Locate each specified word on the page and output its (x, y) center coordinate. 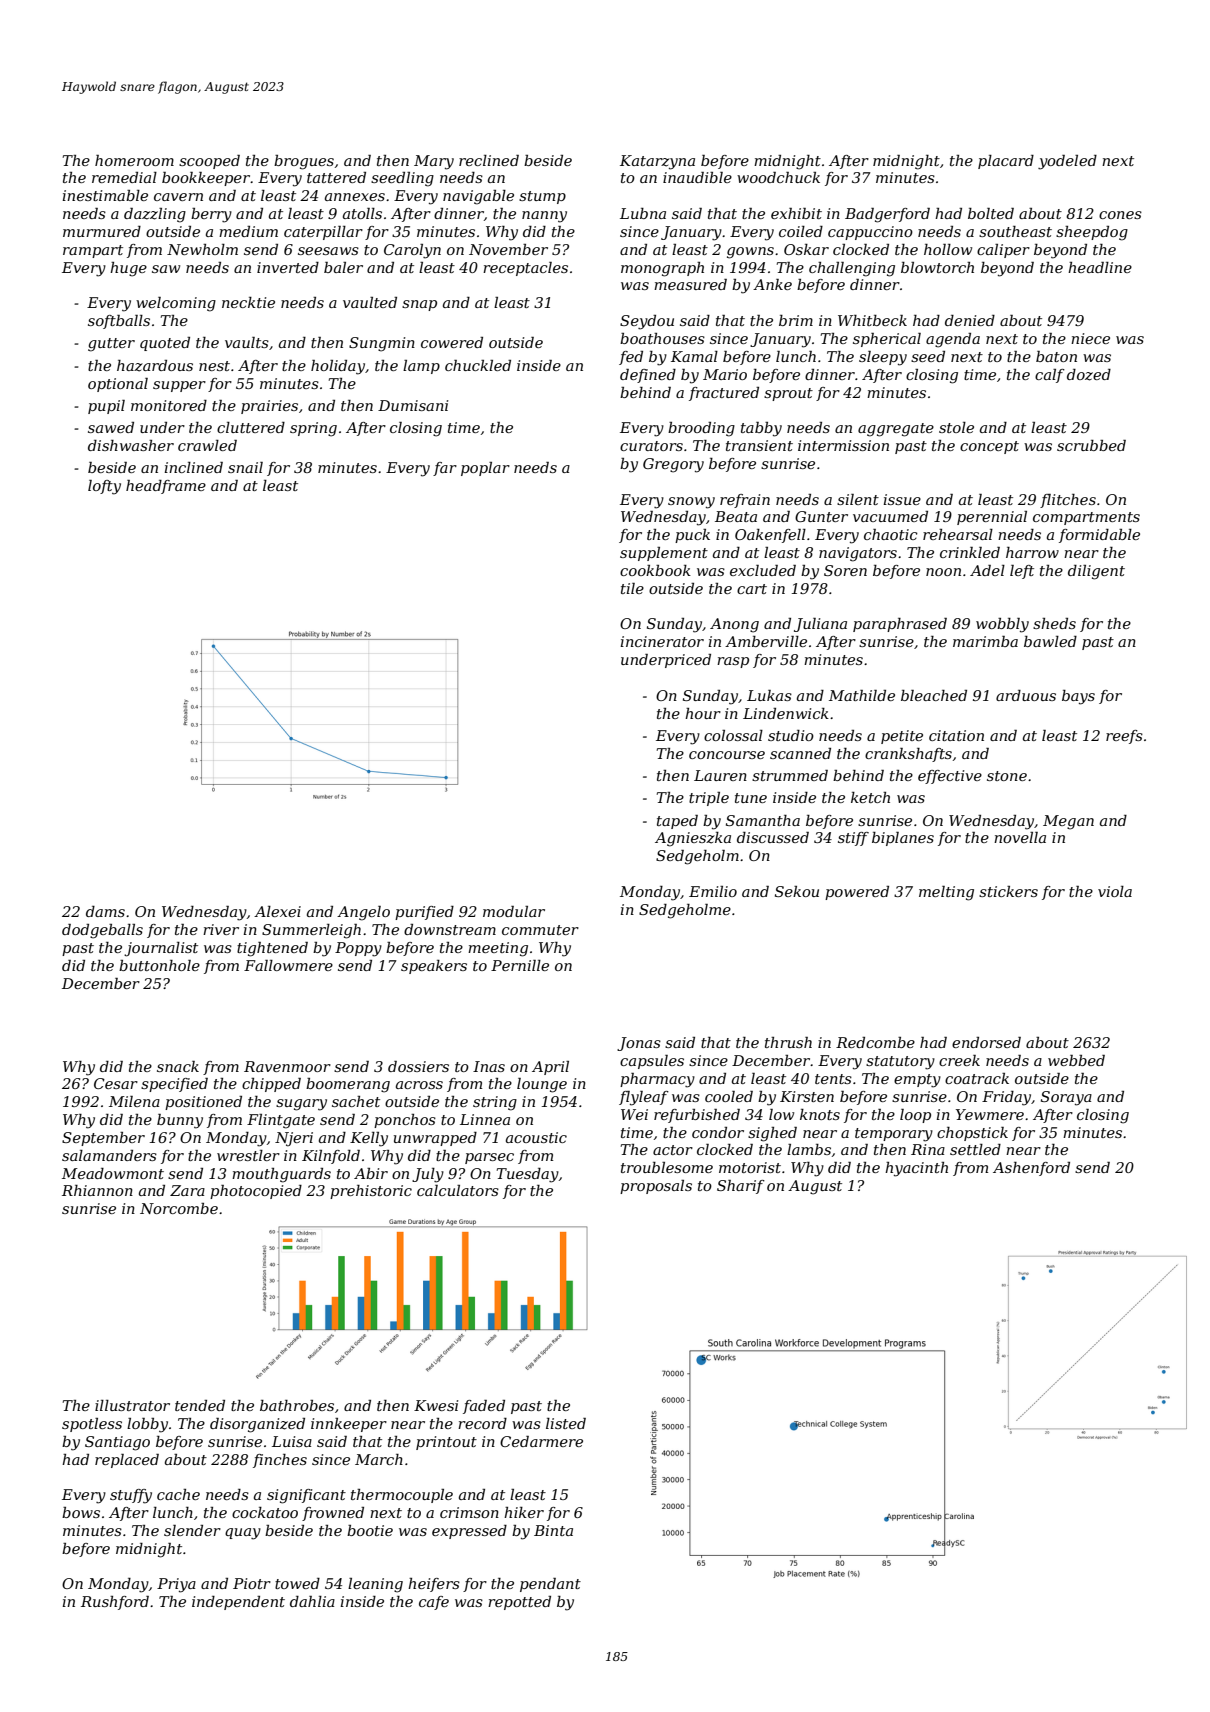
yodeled (1067, 162)
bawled (1050, 641)
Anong (734, 625)
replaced (127, 1461)
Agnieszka (693, 839)
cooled (729, 1096)
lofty (104, 487)
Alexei (277, 911)
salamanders (109, 1155)
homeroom (134, 160)
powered (857, 893)
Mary (434, 162)
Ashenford (1031, 1169)
